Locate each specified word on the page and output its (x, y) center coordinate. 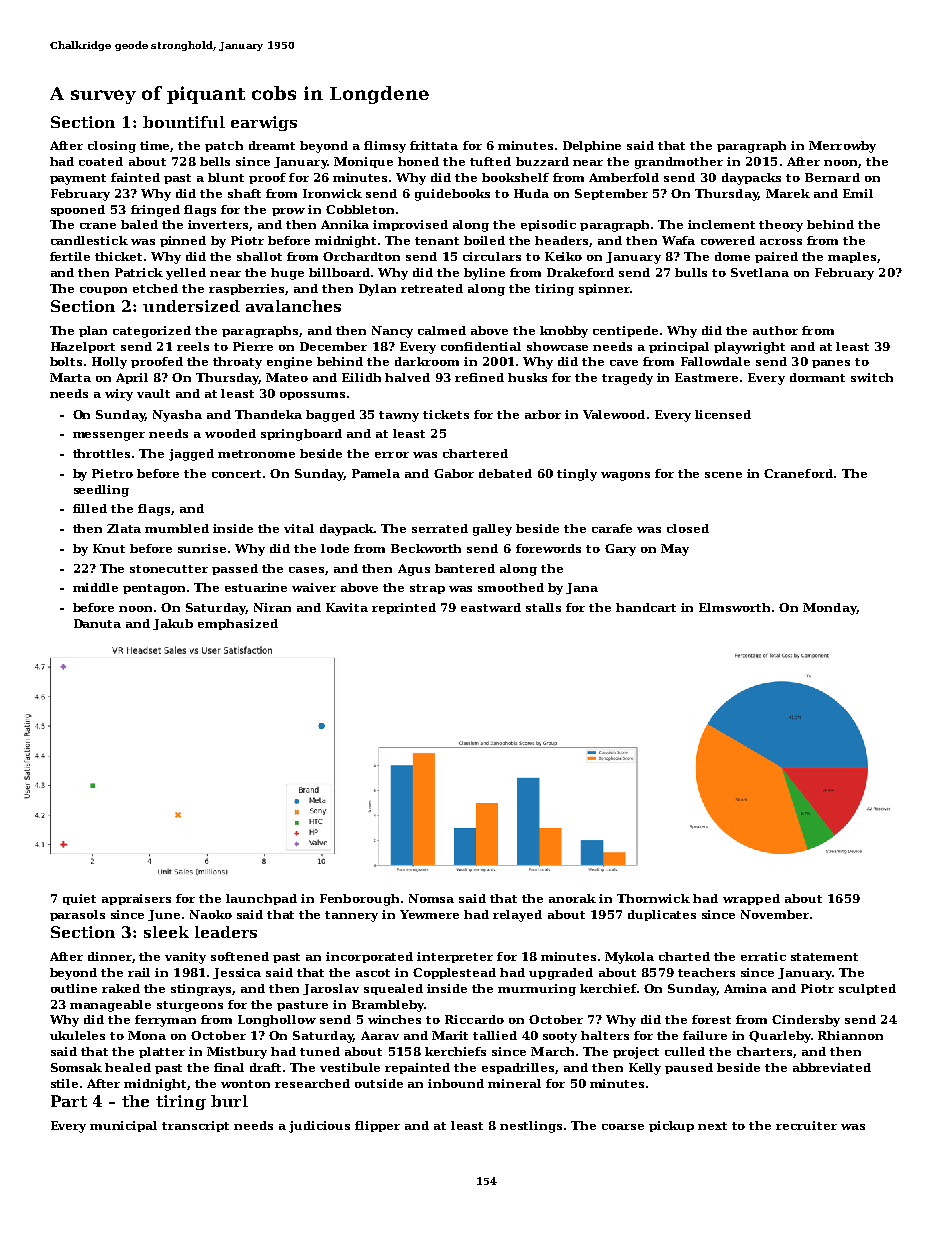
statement (824, 957)
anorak (572, 898)
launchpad (261, 899)
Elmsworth (734, 607)
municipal (123, 1126)
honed (418, 161)
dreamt (272, 145)
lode (335, 548)
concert (236, 474)
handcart (646, 607)
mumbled (177, 528)
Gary (620, 550)
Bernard (832, 177)
